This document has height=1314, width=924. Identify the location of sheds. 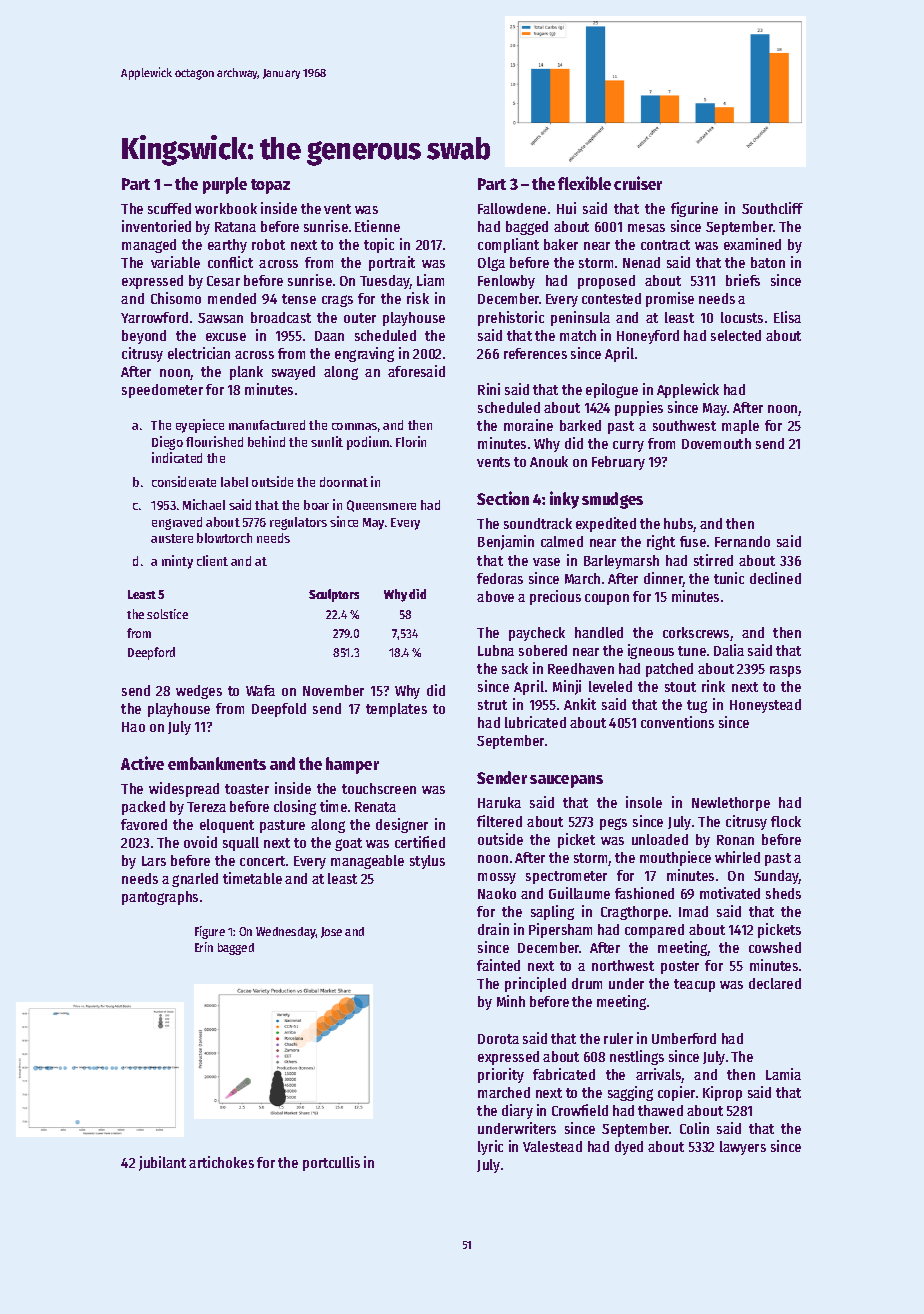
(783, 893).
